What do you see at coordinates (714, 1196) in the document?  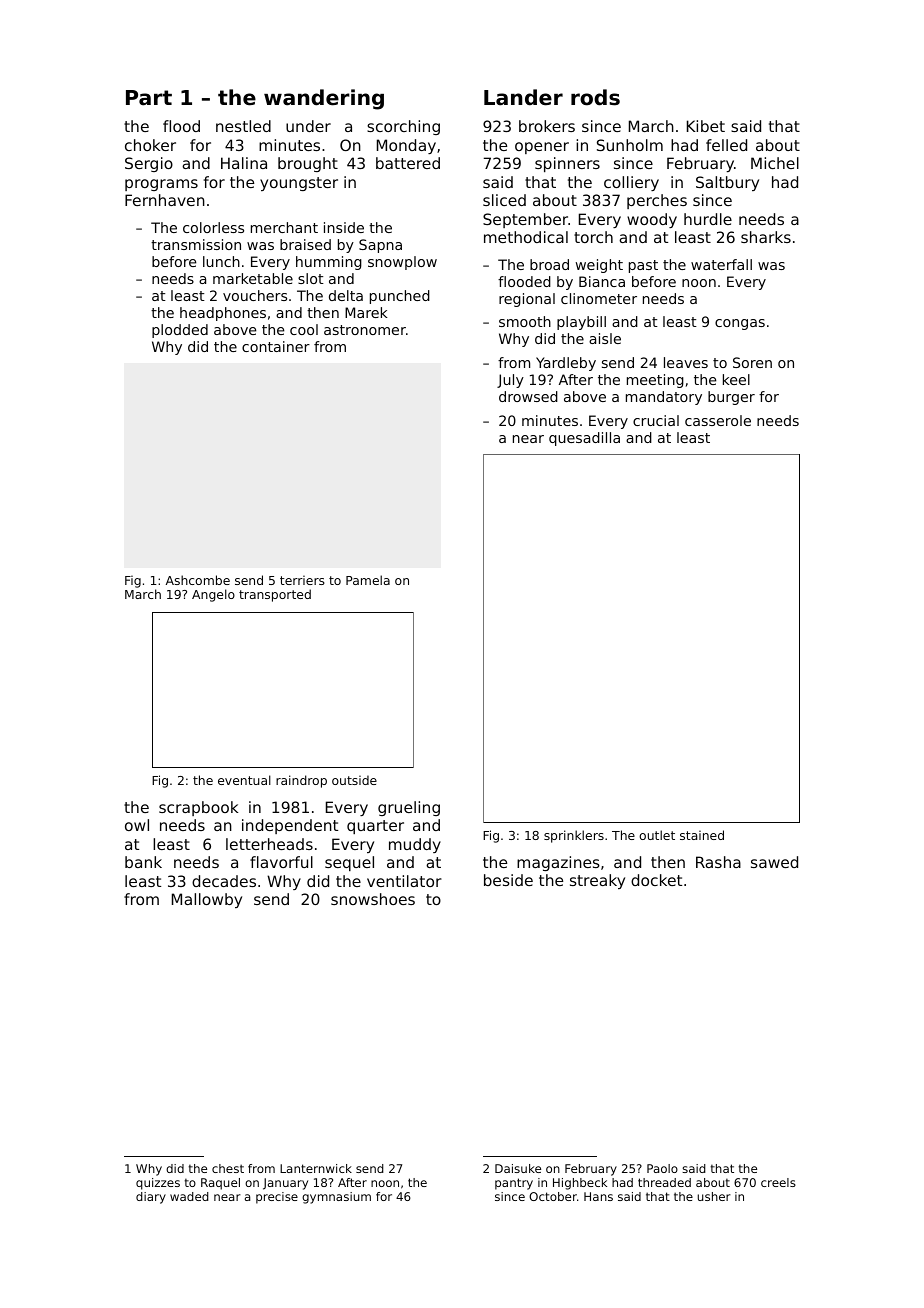 I see `usher` at bounding box center [714, 1196].
